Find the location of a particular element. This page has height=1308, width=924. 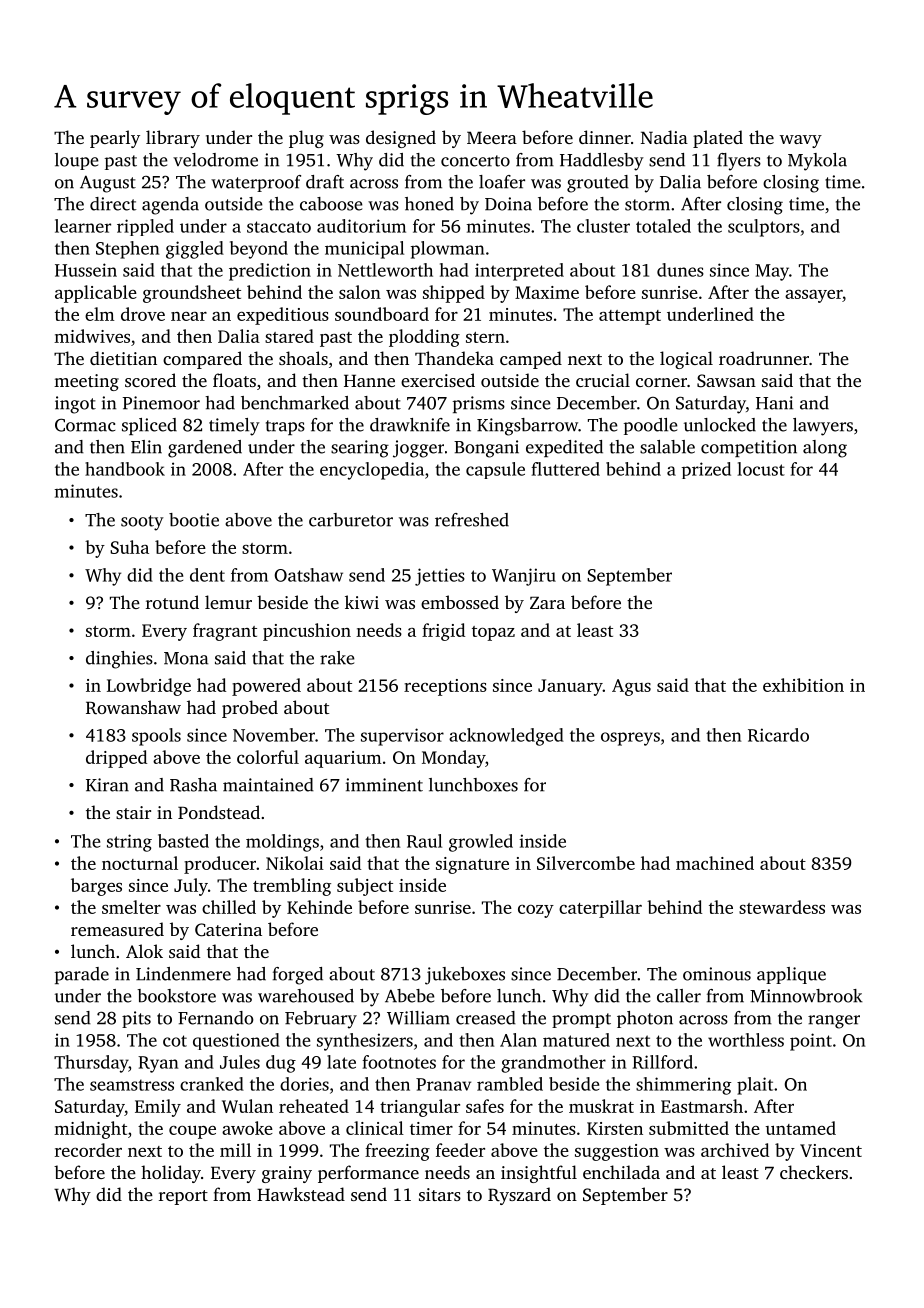

stern is located at coordinates (485, 337).
